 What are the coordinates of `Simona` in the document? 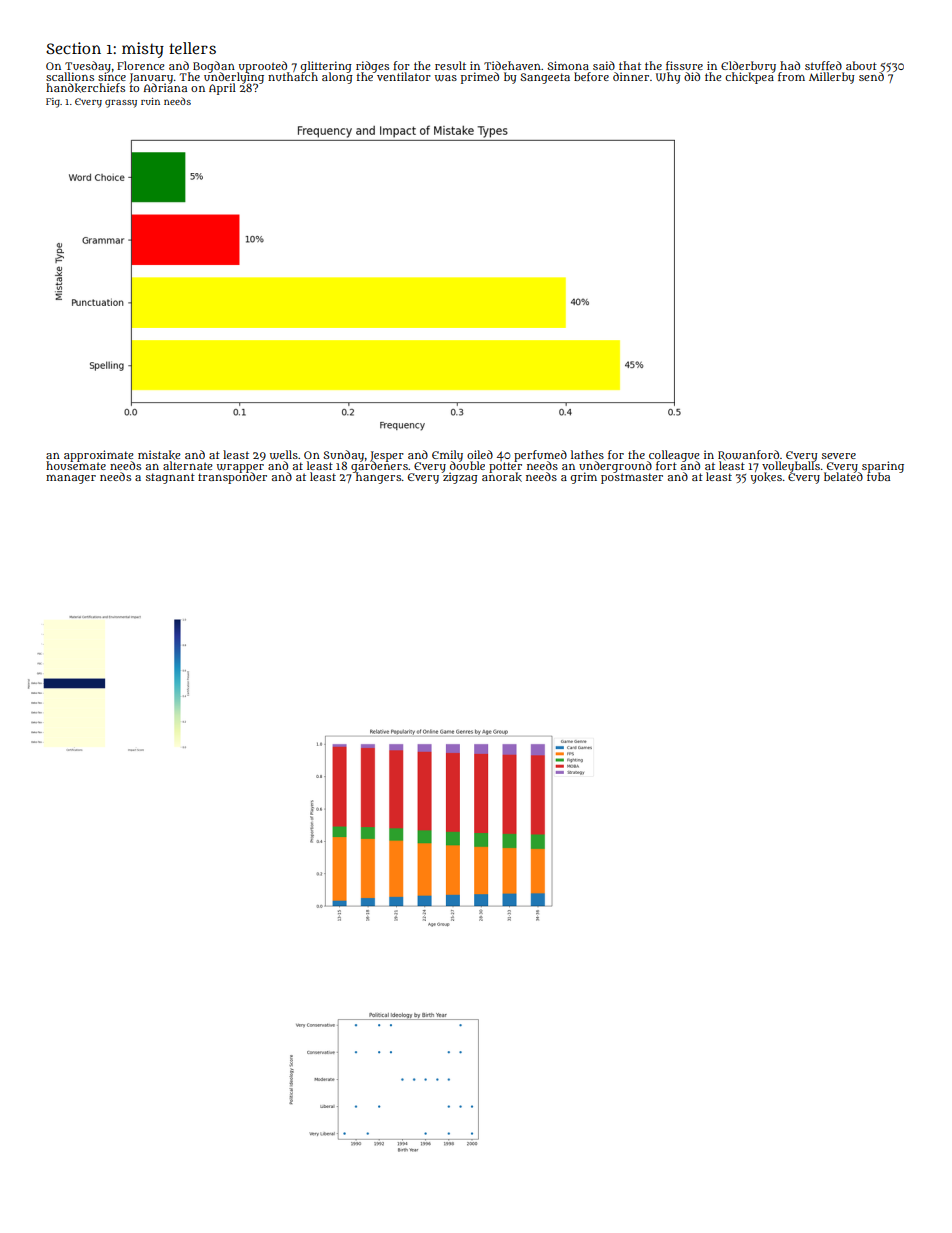 It's located at (568, 65).
